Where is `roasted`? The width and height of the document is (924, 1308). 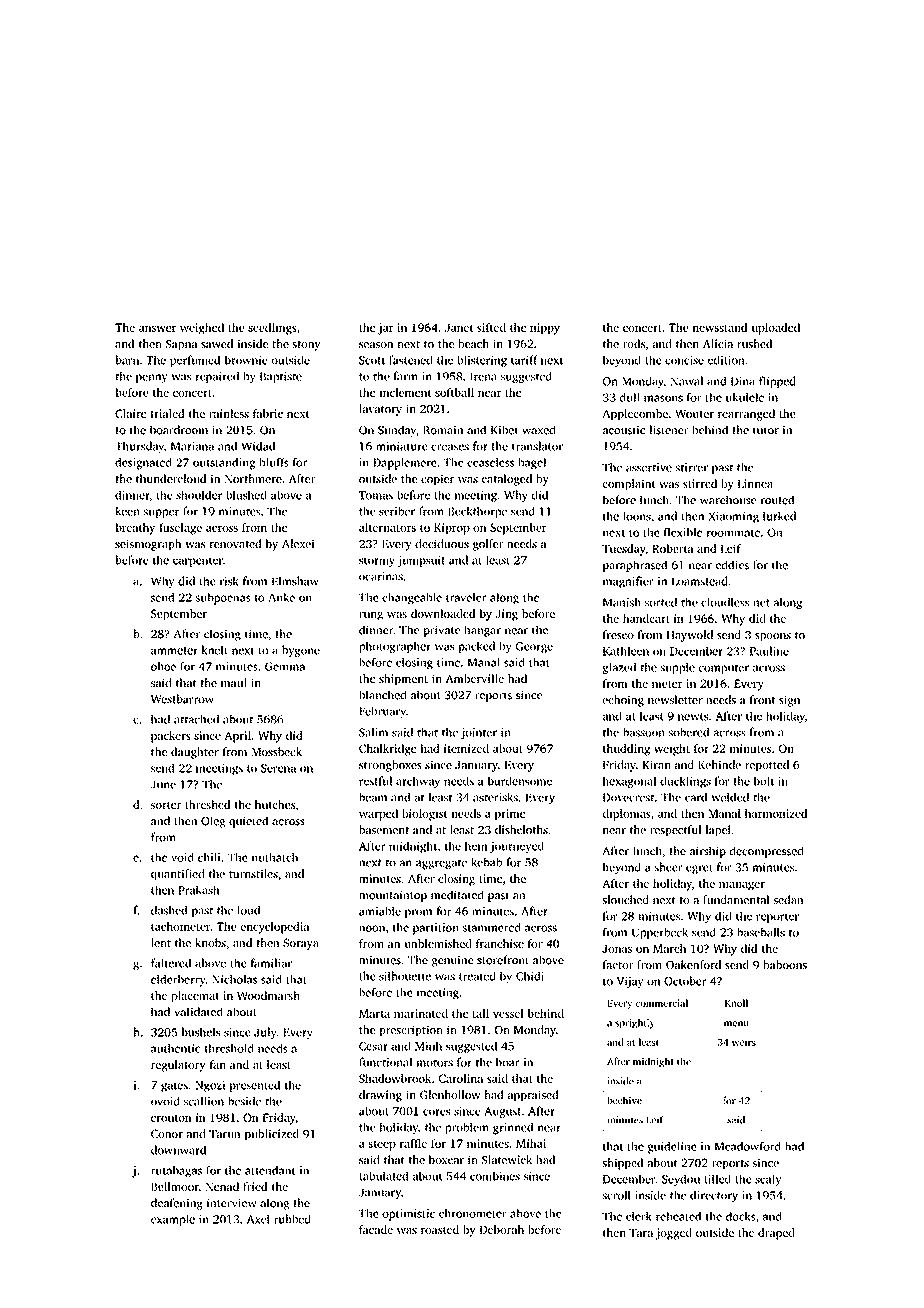
roasted is located at coordinates (440, 1229).
